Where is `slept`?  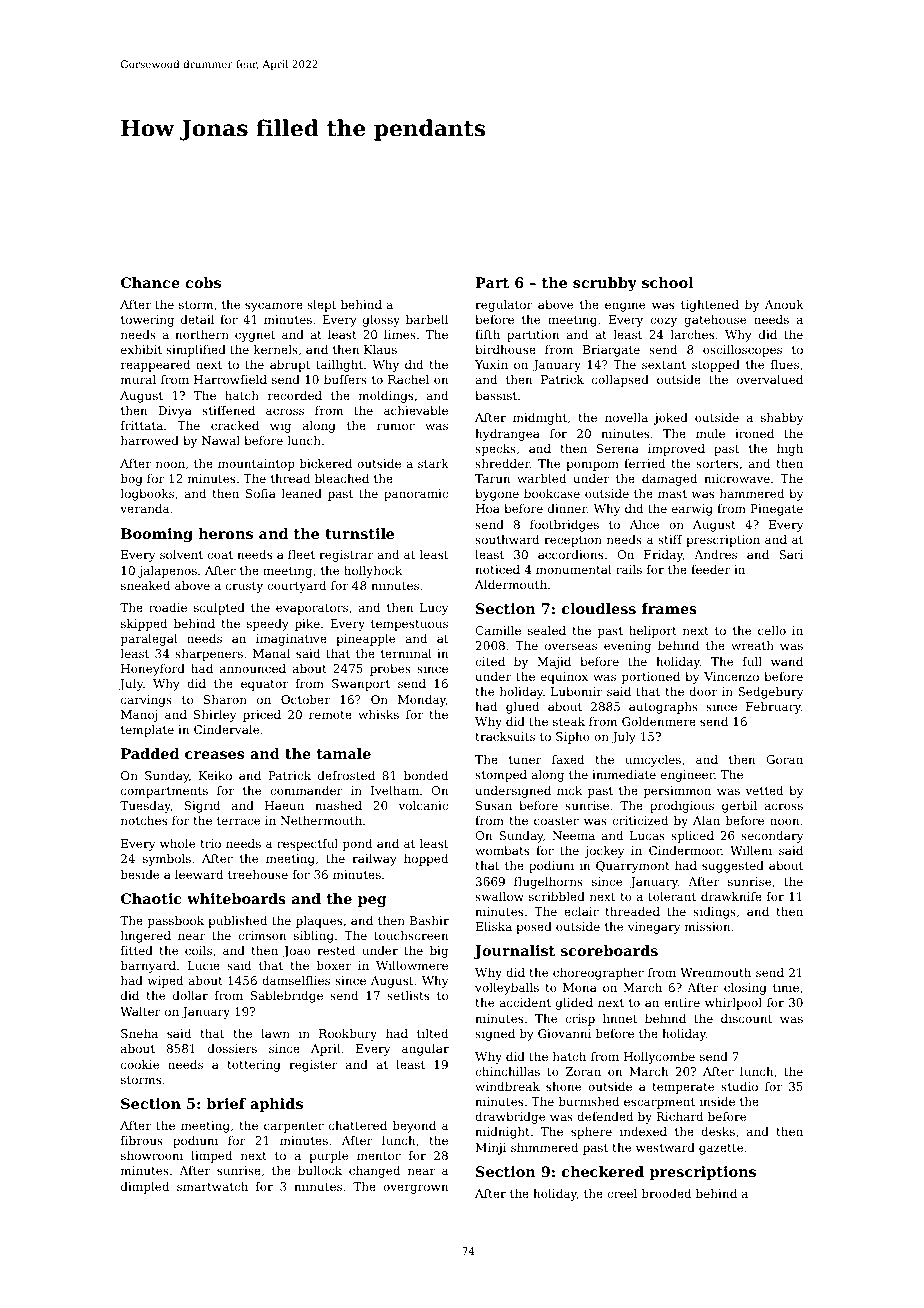 slept is located at coordinates (321, 306).
